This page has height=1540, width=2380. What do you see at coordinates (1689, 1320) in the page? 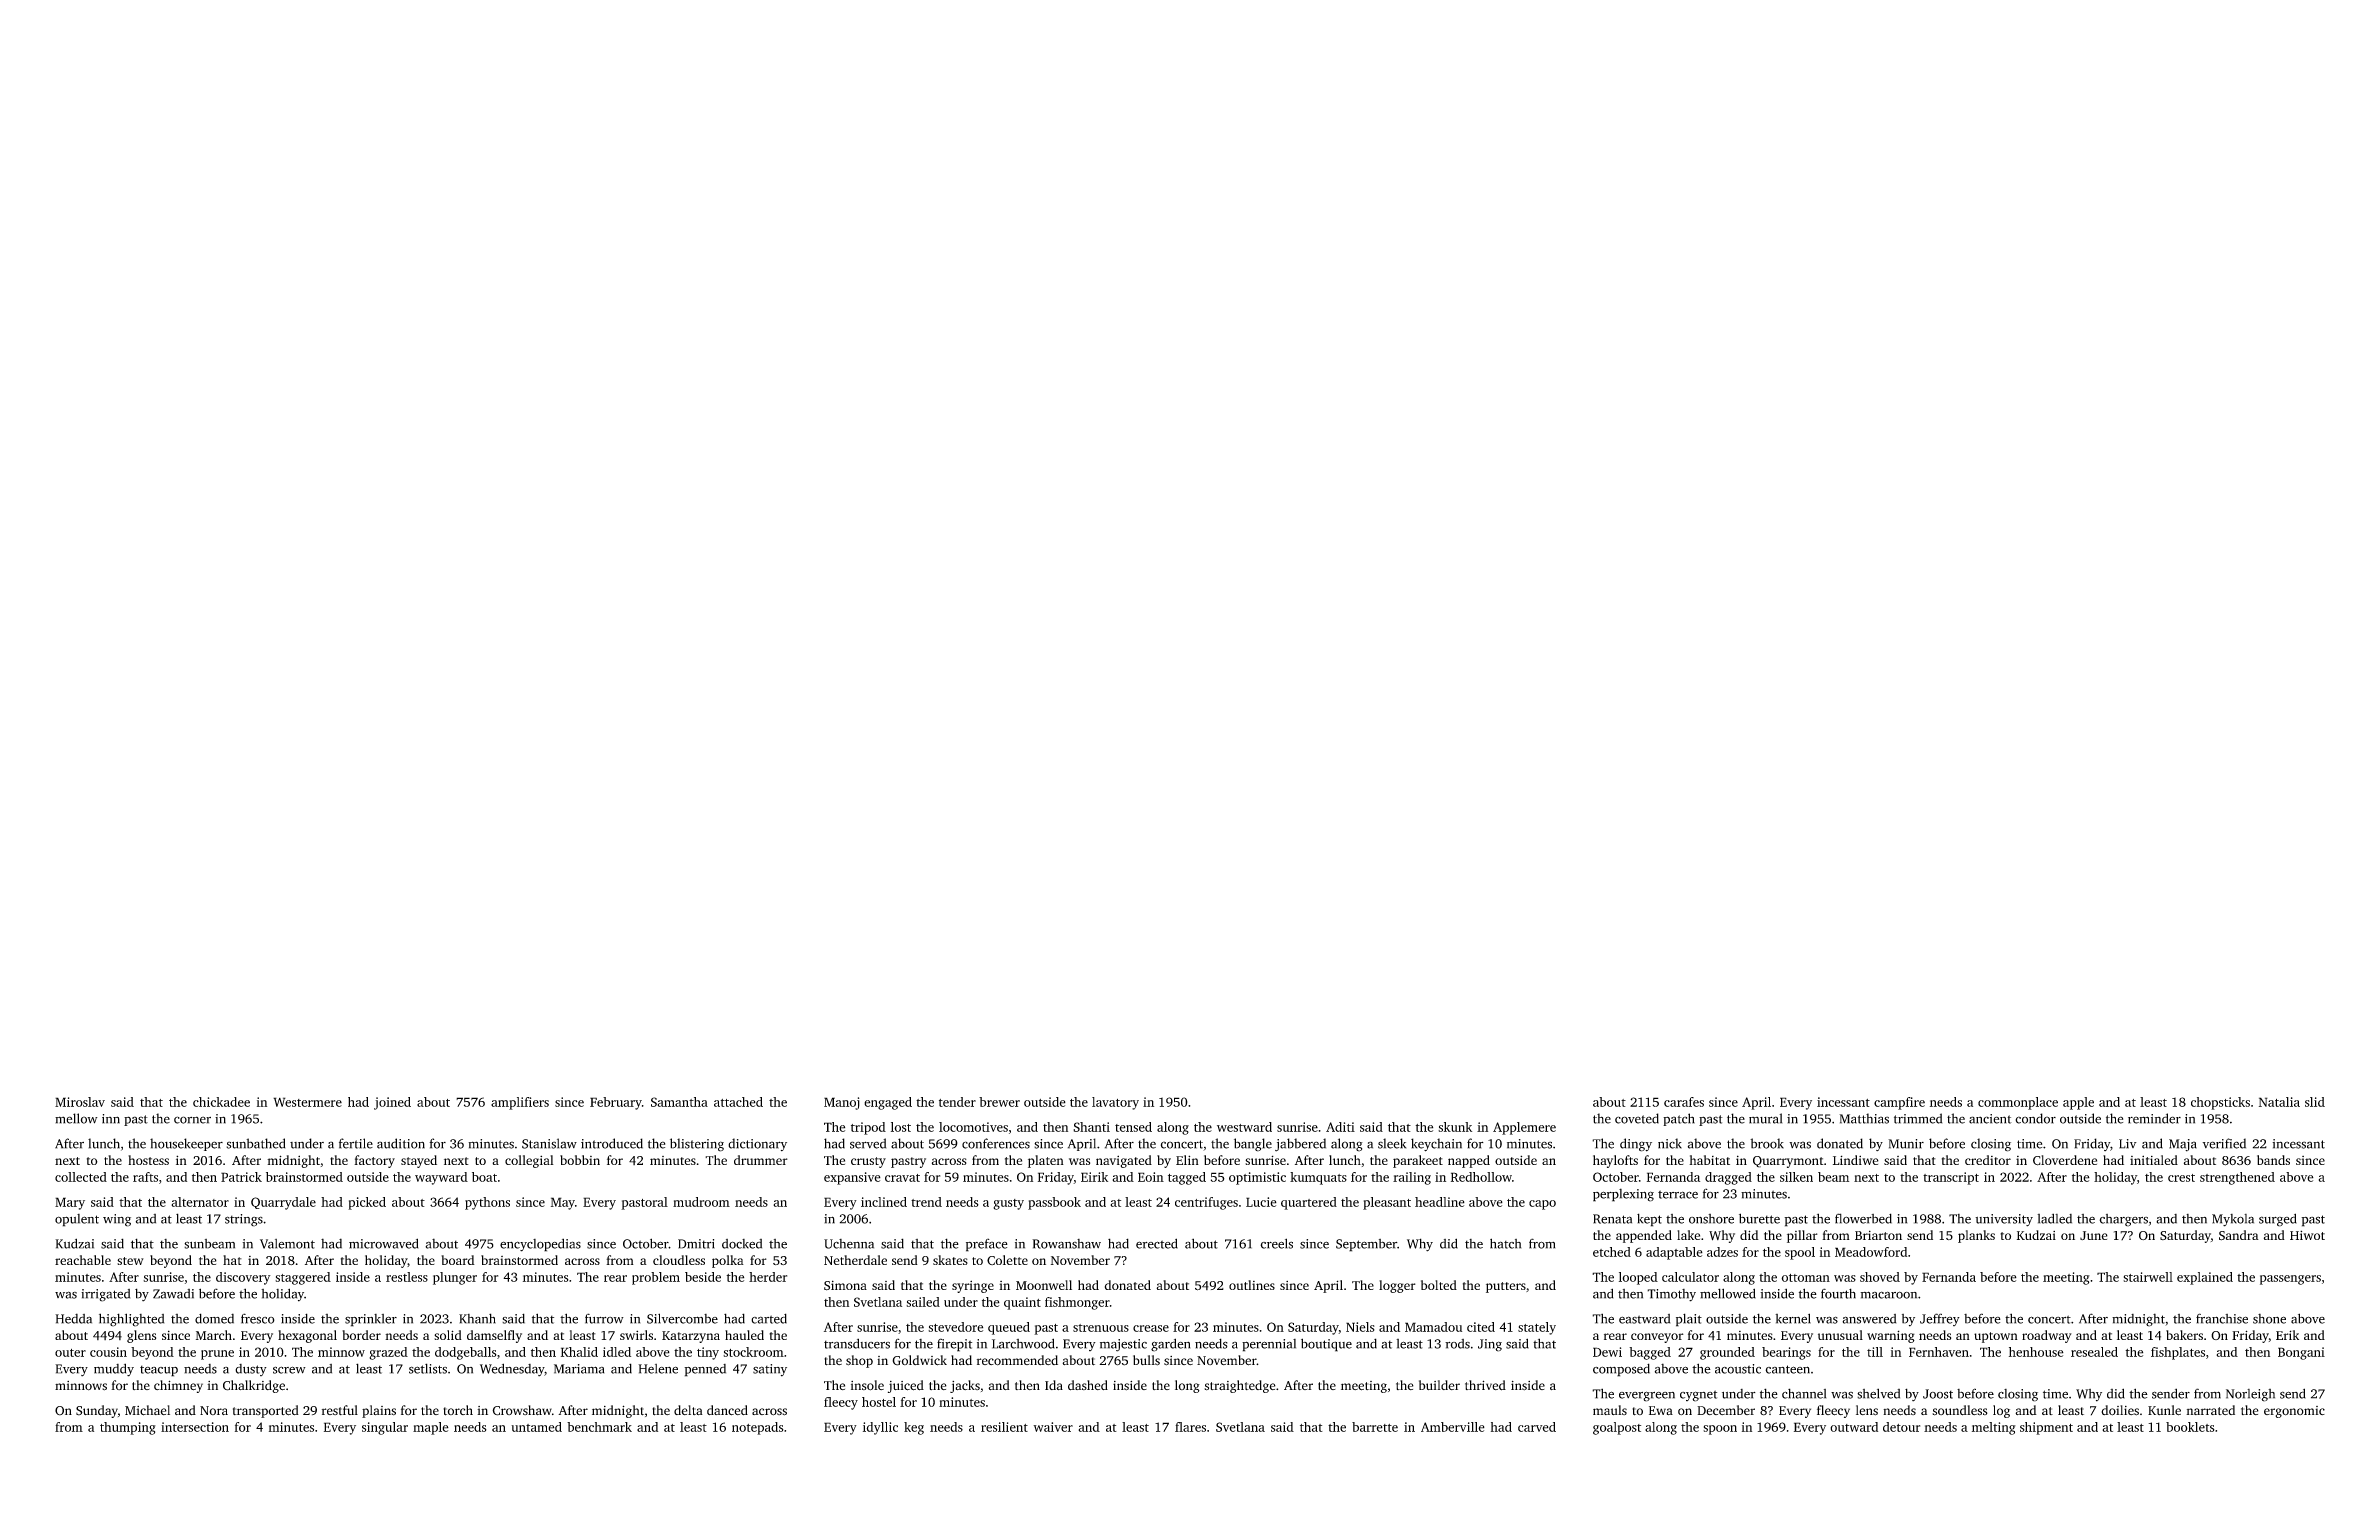
I see `plait` at bounding box center [1689, 1320].
